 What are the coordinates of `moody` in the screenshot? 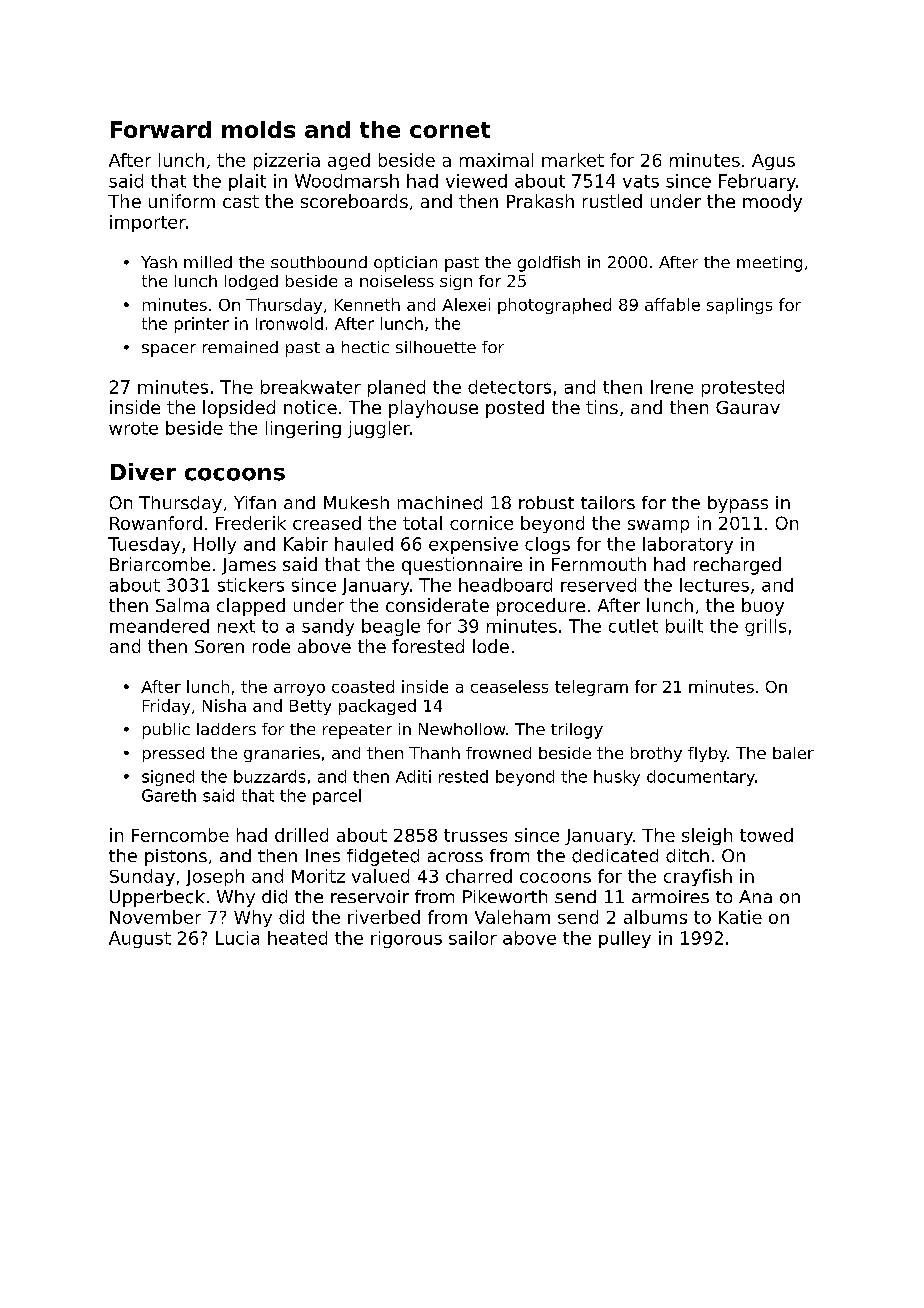 It's located at (772, 203).
